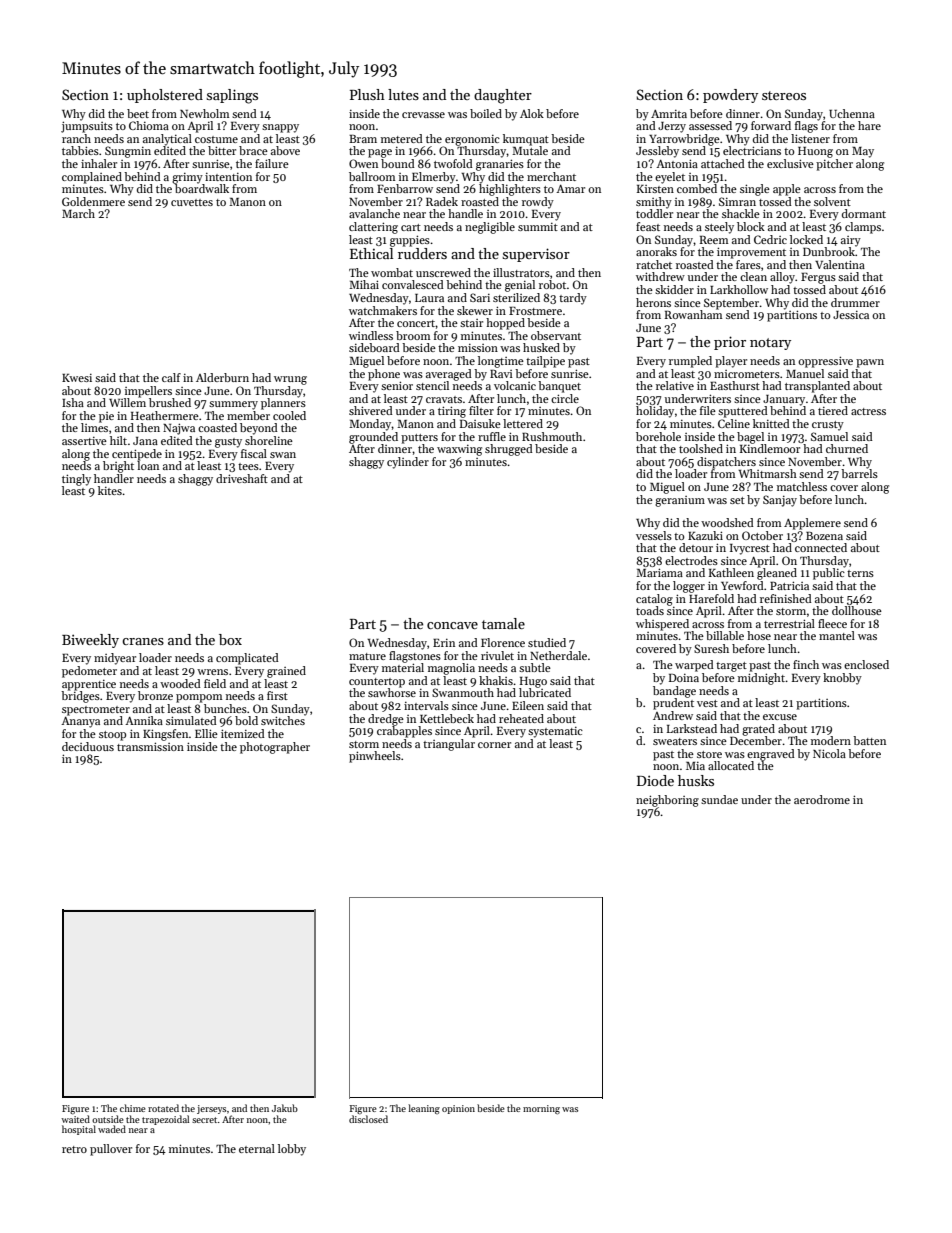  I want to click on morning, so click(541, 1110).
